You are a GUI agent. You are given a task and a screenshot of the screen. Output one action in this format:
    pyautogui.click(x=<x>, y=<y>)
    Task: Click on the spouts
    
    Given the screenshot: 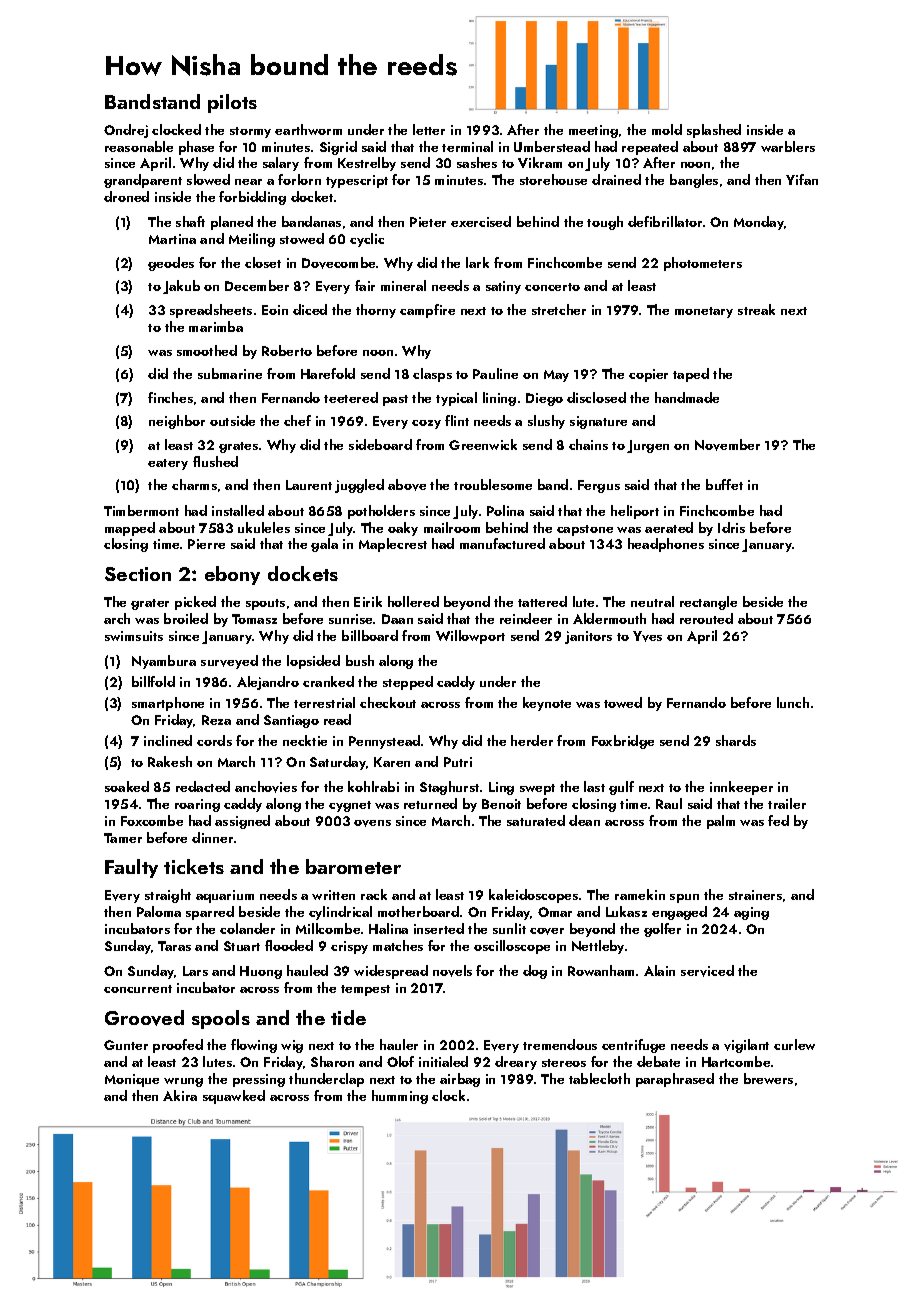 What is the action you would take?
    pyautogui.click(x=265, y=604)
